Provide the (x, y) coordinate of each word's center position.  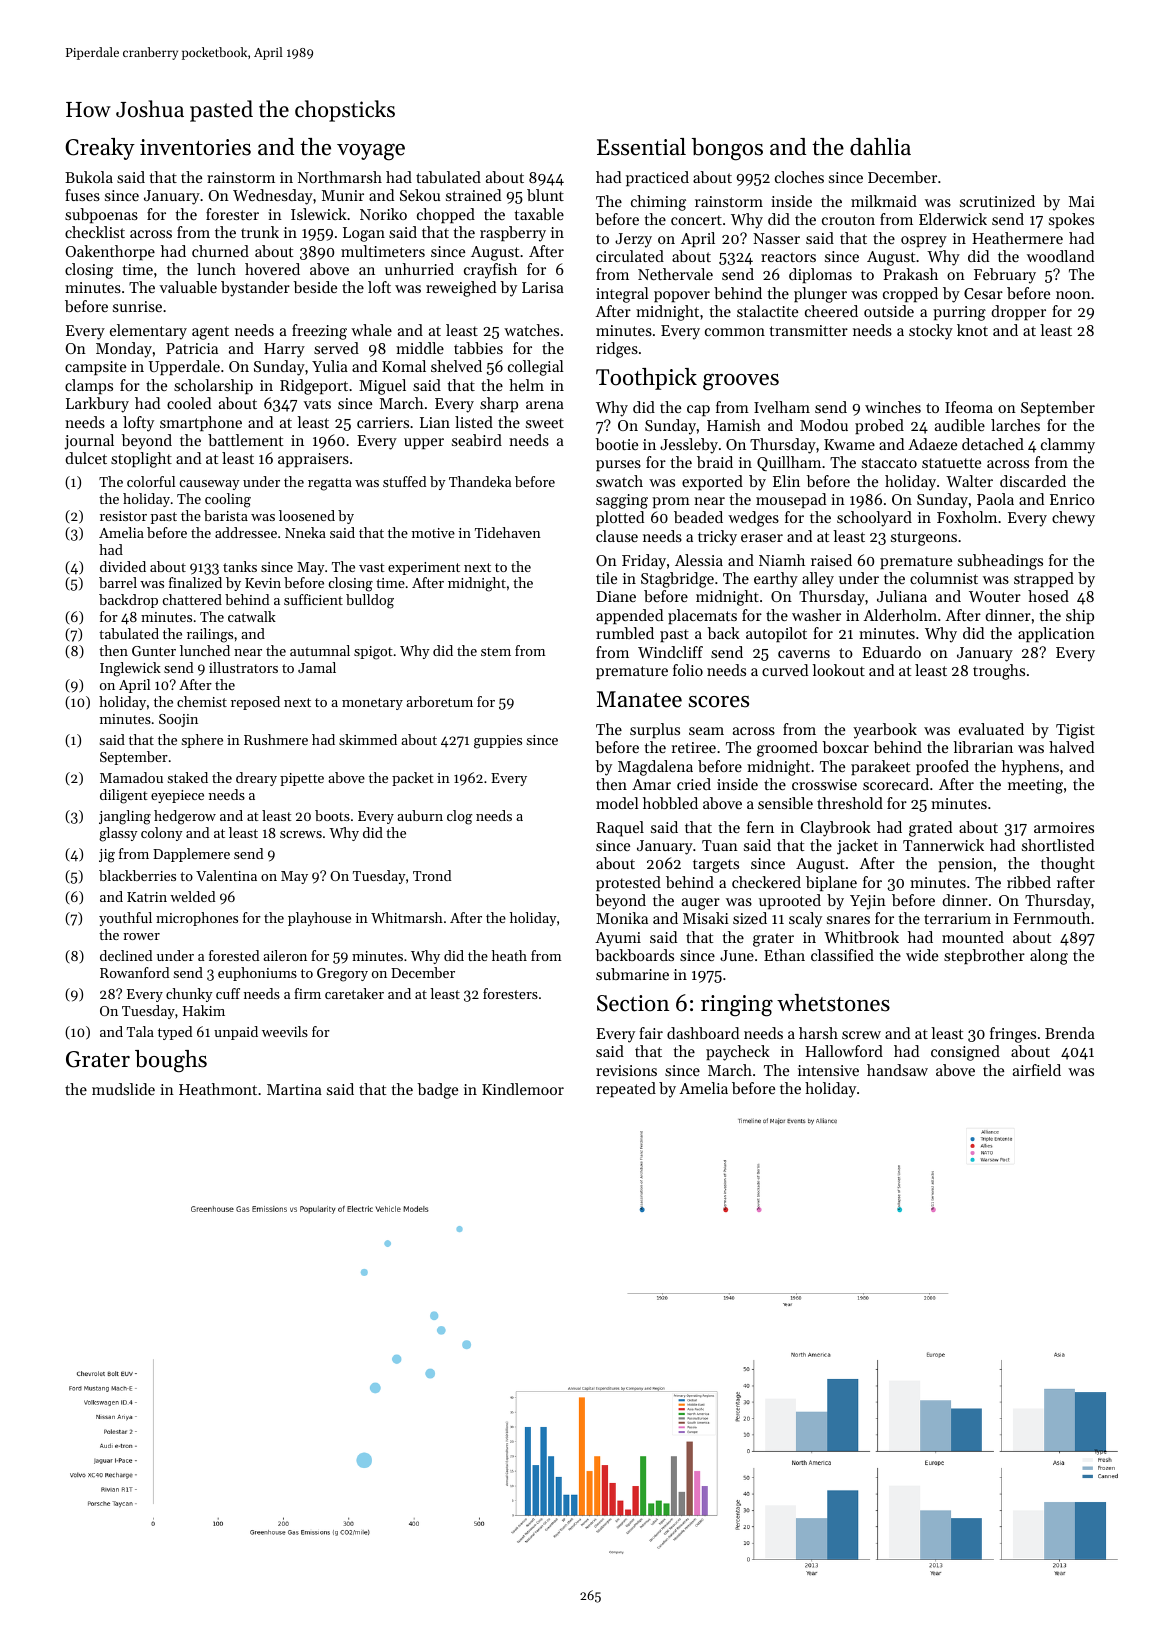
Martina (294, 1089)
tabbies (478, 348)
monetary (372, 704)
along (1049, 957)
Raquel (620, 829)
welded (192, 896)
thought (1068, 865)
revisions (626, 1070)
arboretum (439, 701)
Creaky (100, 149)
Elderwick (953, 219)
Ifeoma (969, 407)
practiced (657, 178)
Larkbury (97, 405)
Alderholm (900, 615)
